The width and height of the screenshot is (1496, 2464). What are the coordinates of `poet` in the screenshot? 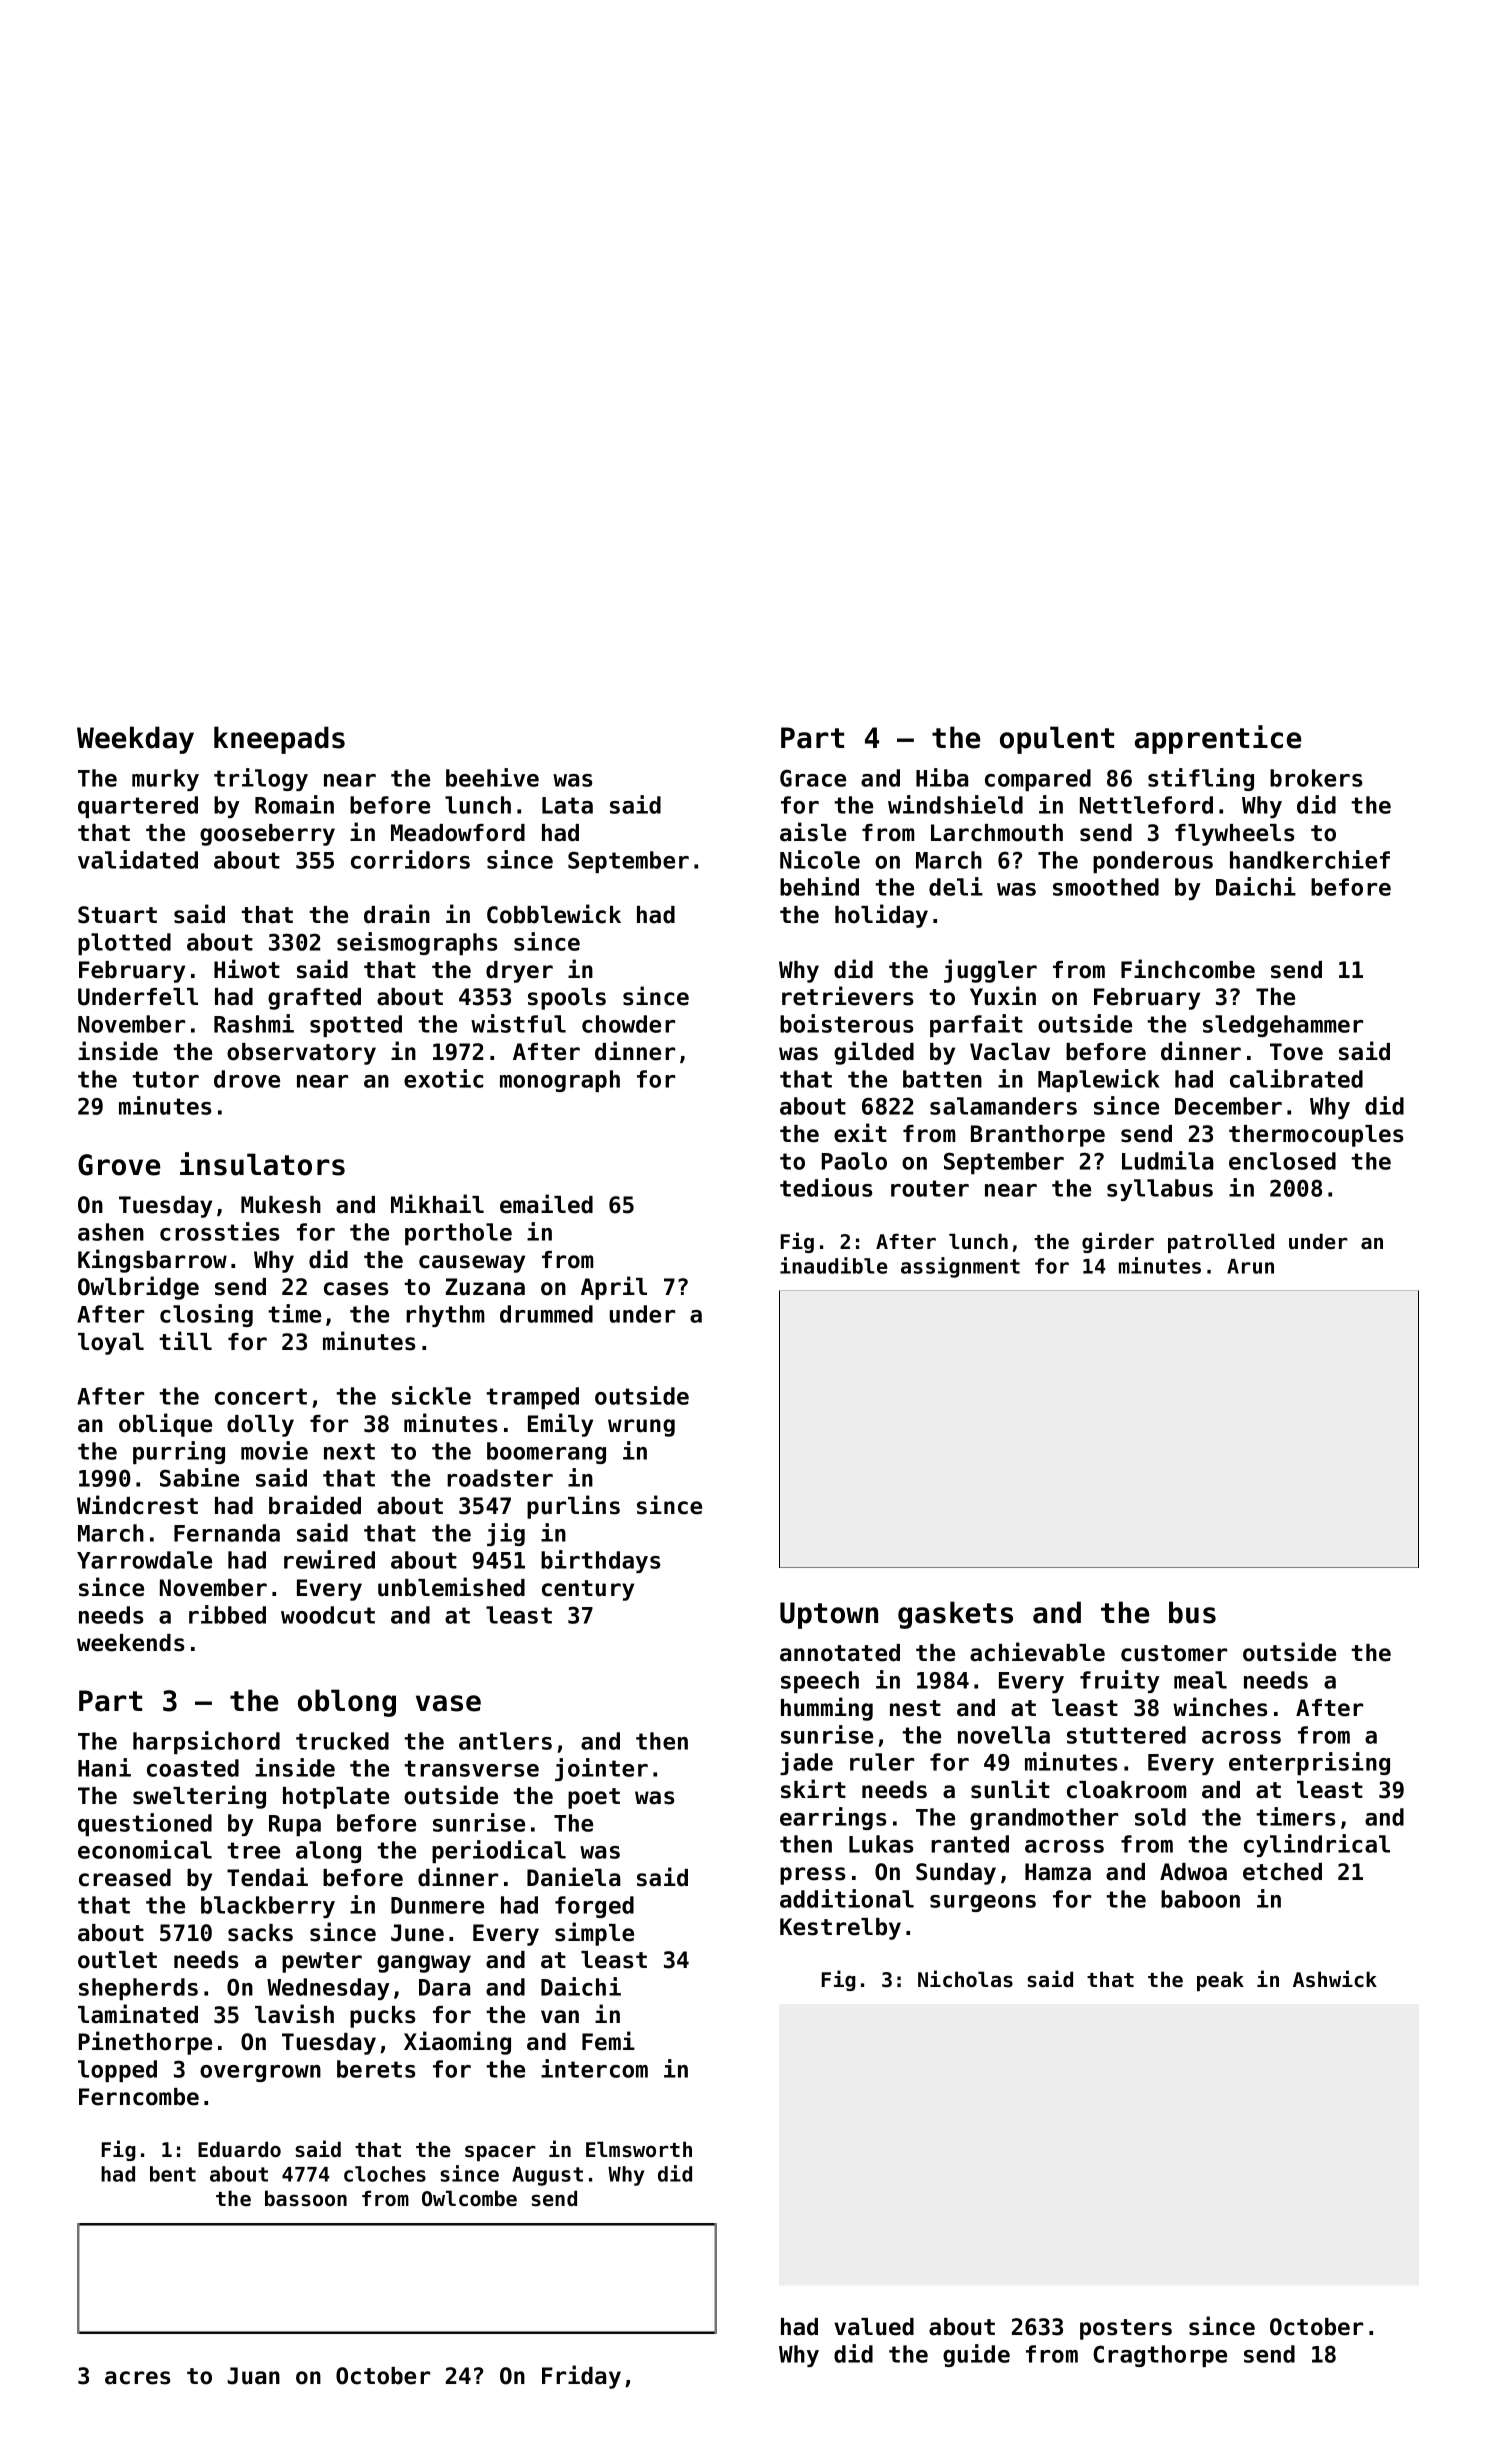 It's located at (594, 1798).
